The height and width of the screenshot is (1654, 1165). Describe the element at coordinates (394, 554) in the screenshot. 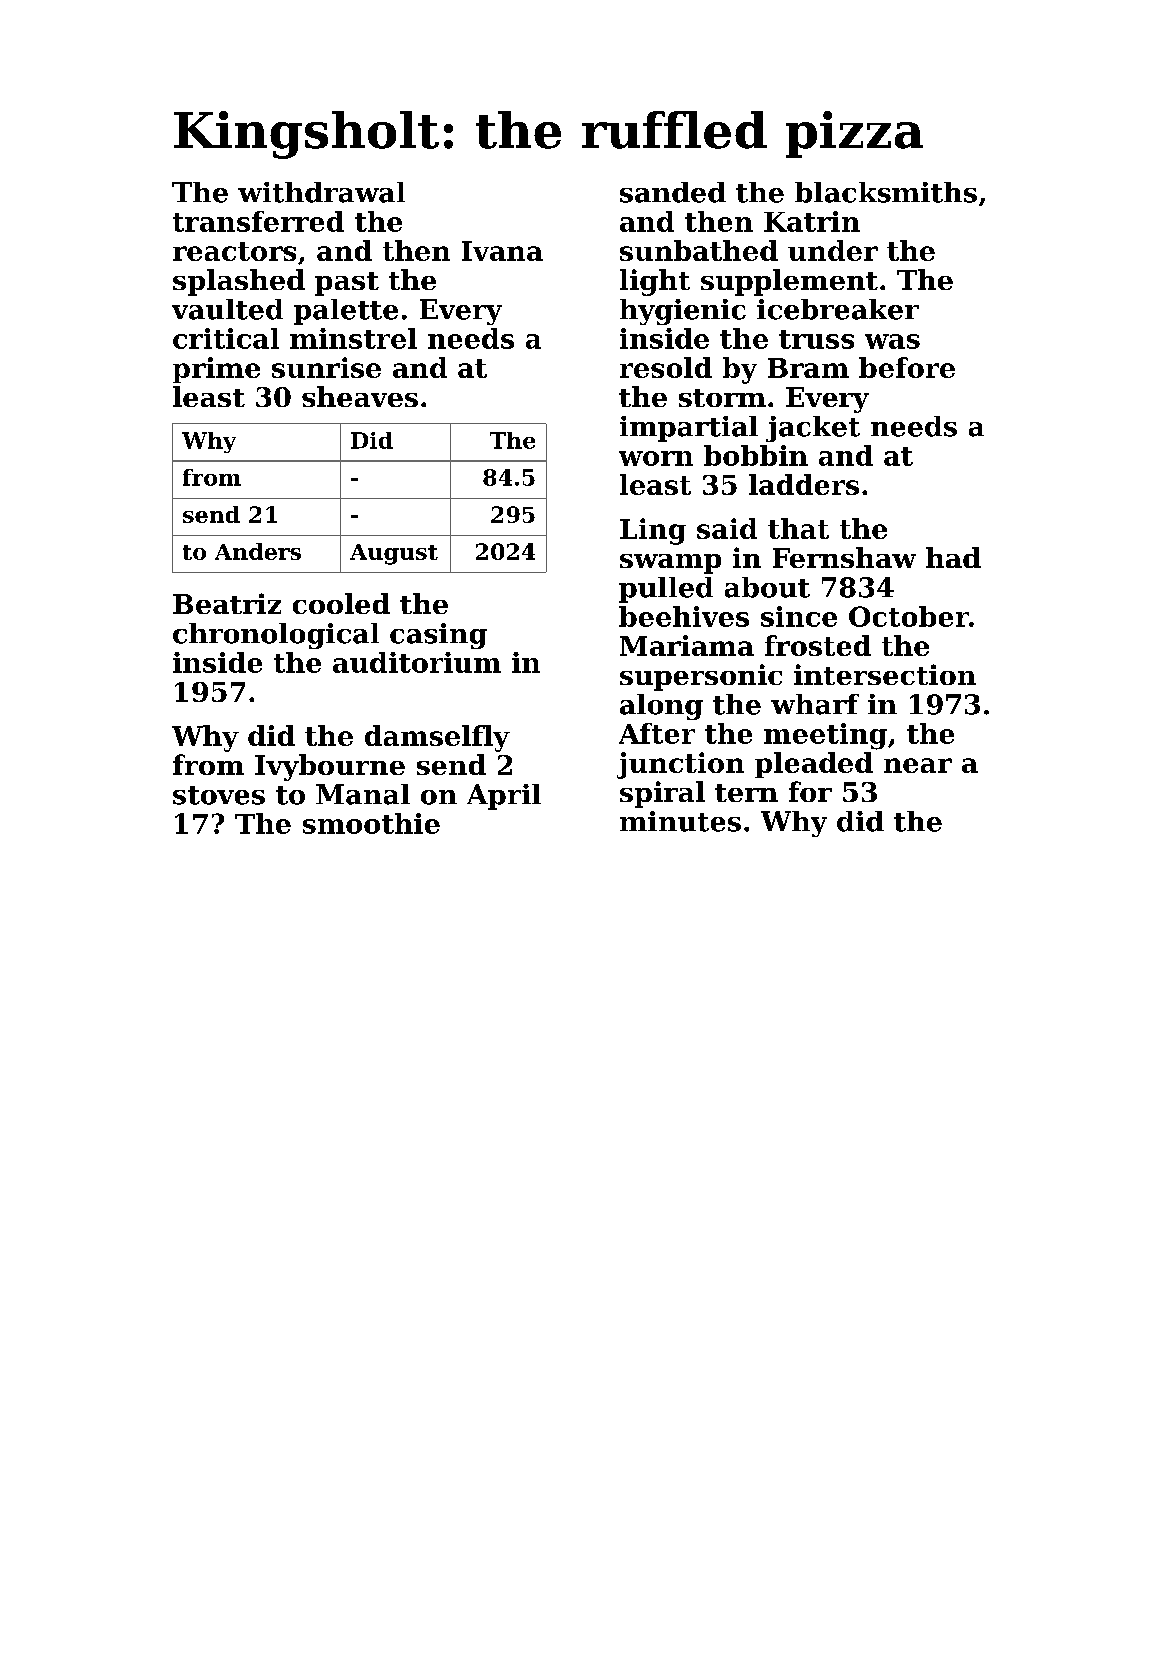

I see `August` at that location.
